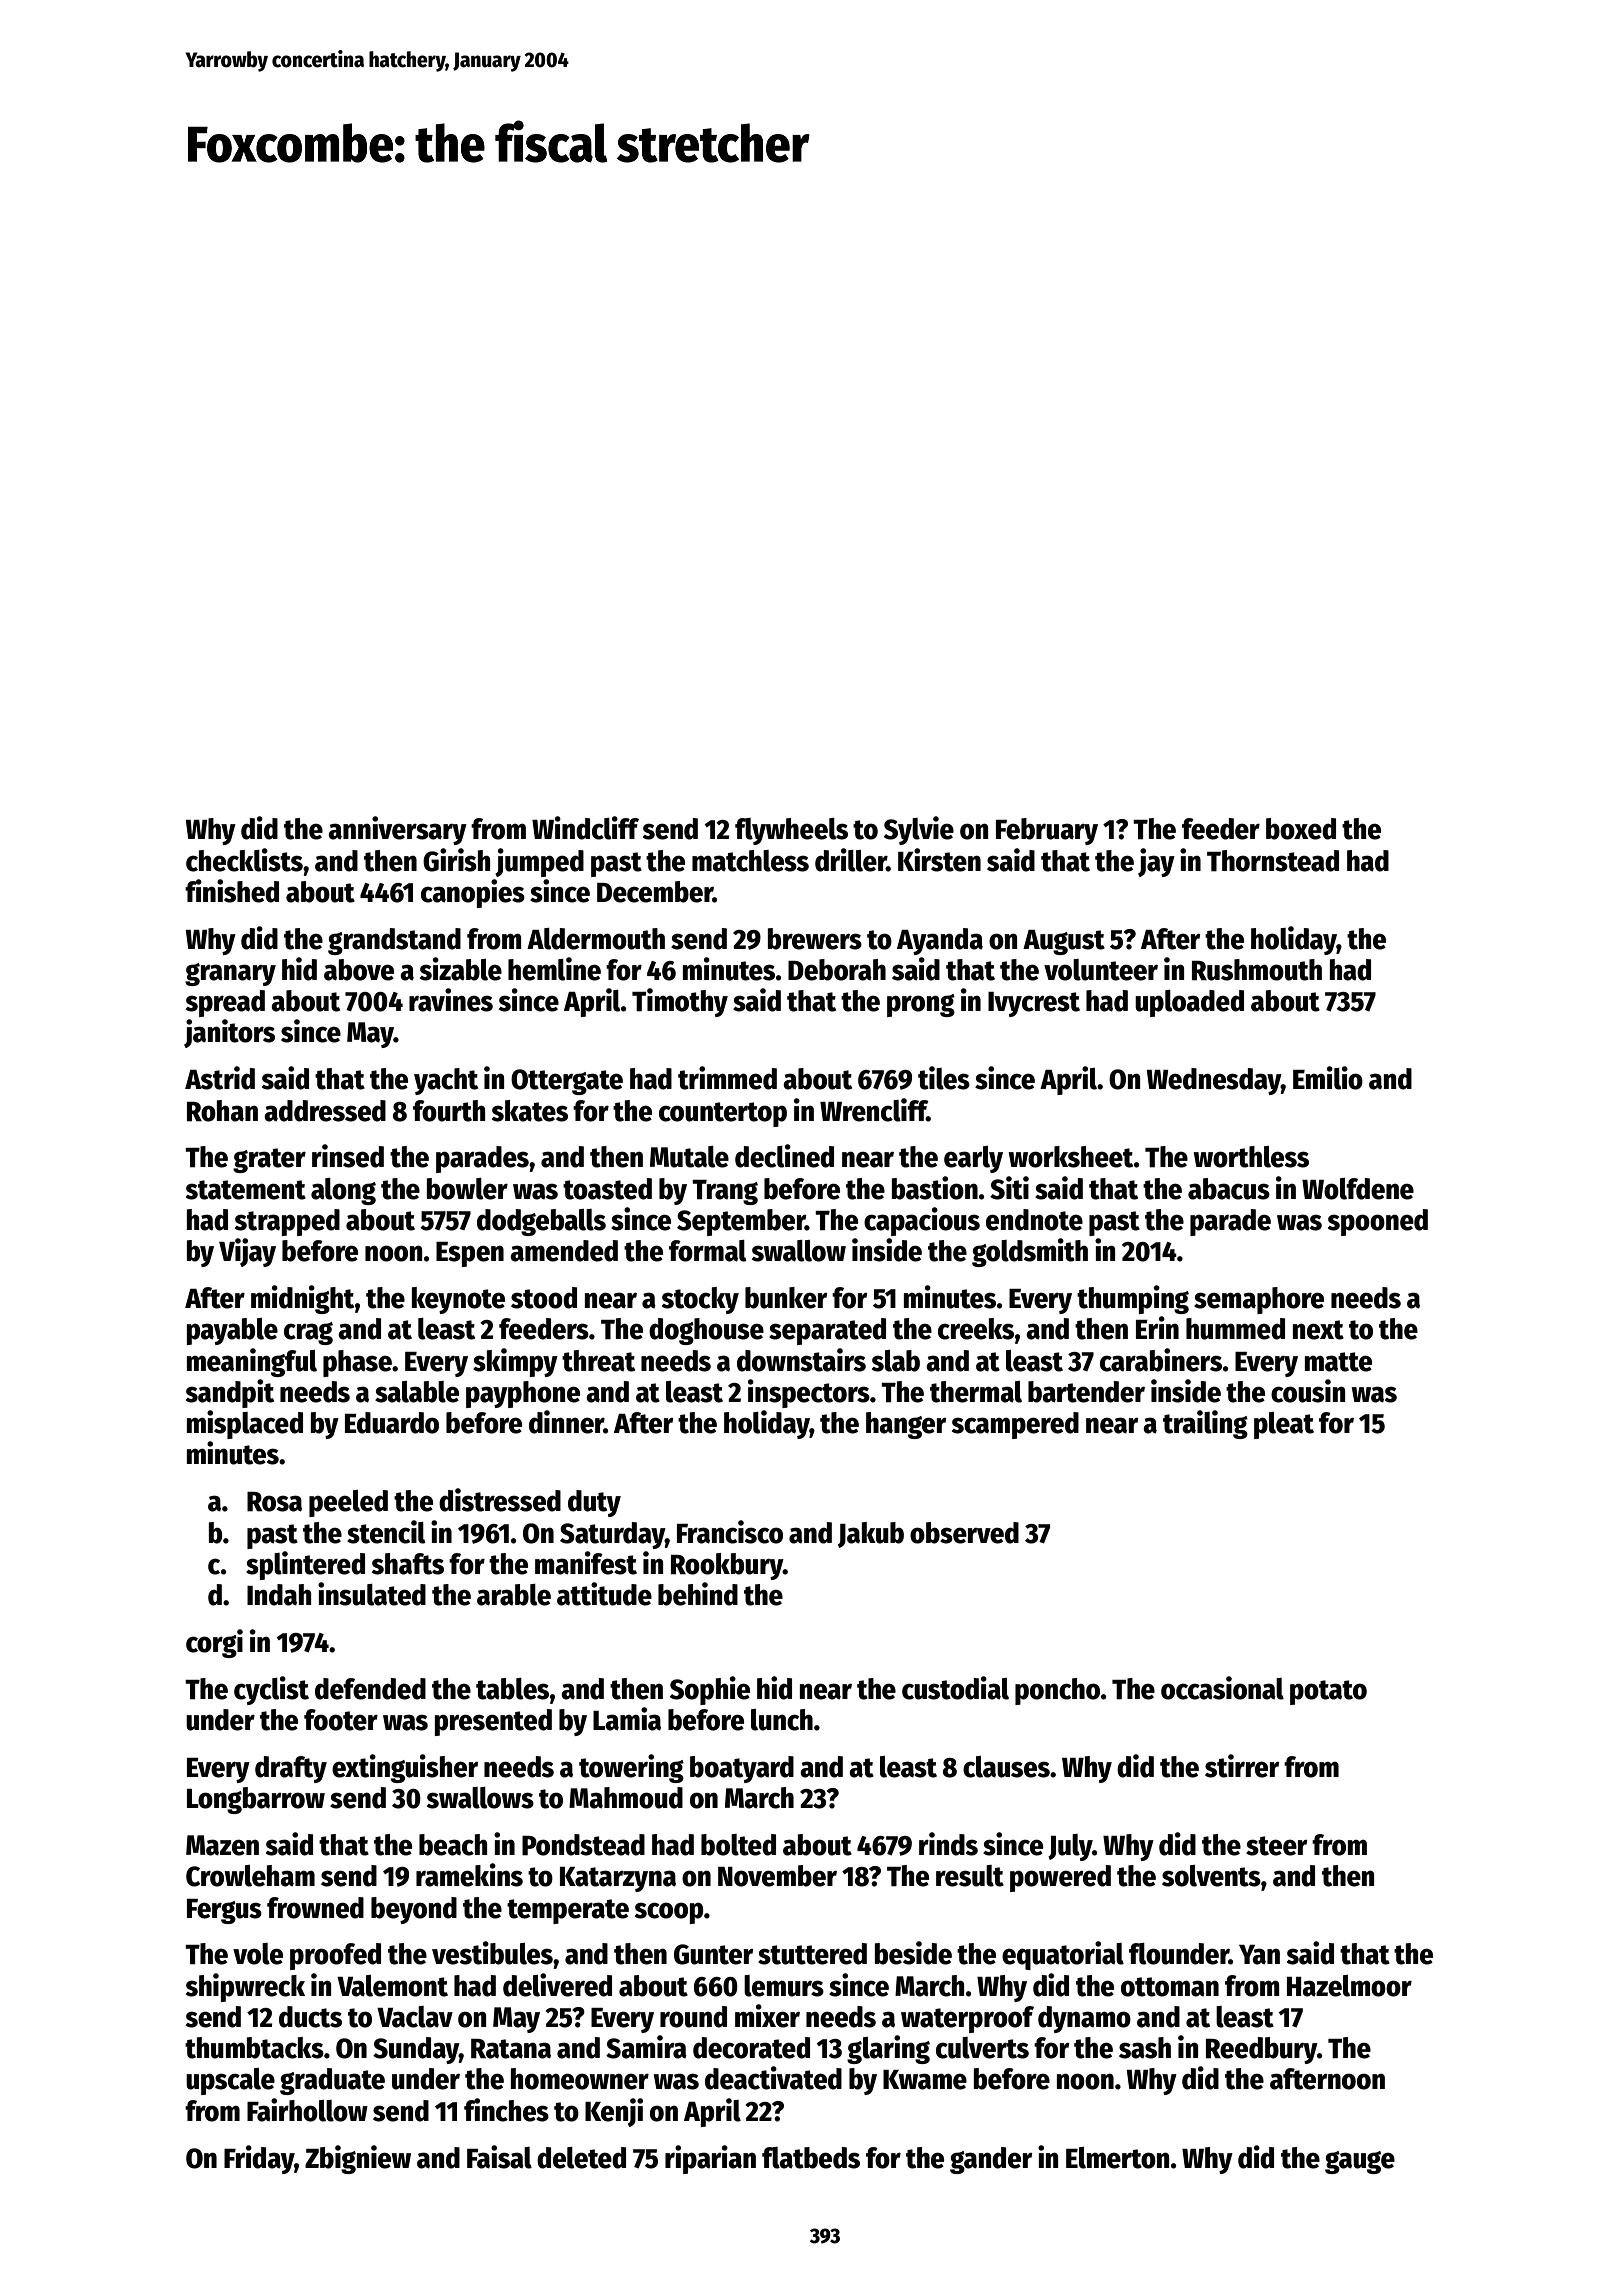 The height and width of the image is (2292, 1620). I want to click on occasional, so click(1222, 1688).
